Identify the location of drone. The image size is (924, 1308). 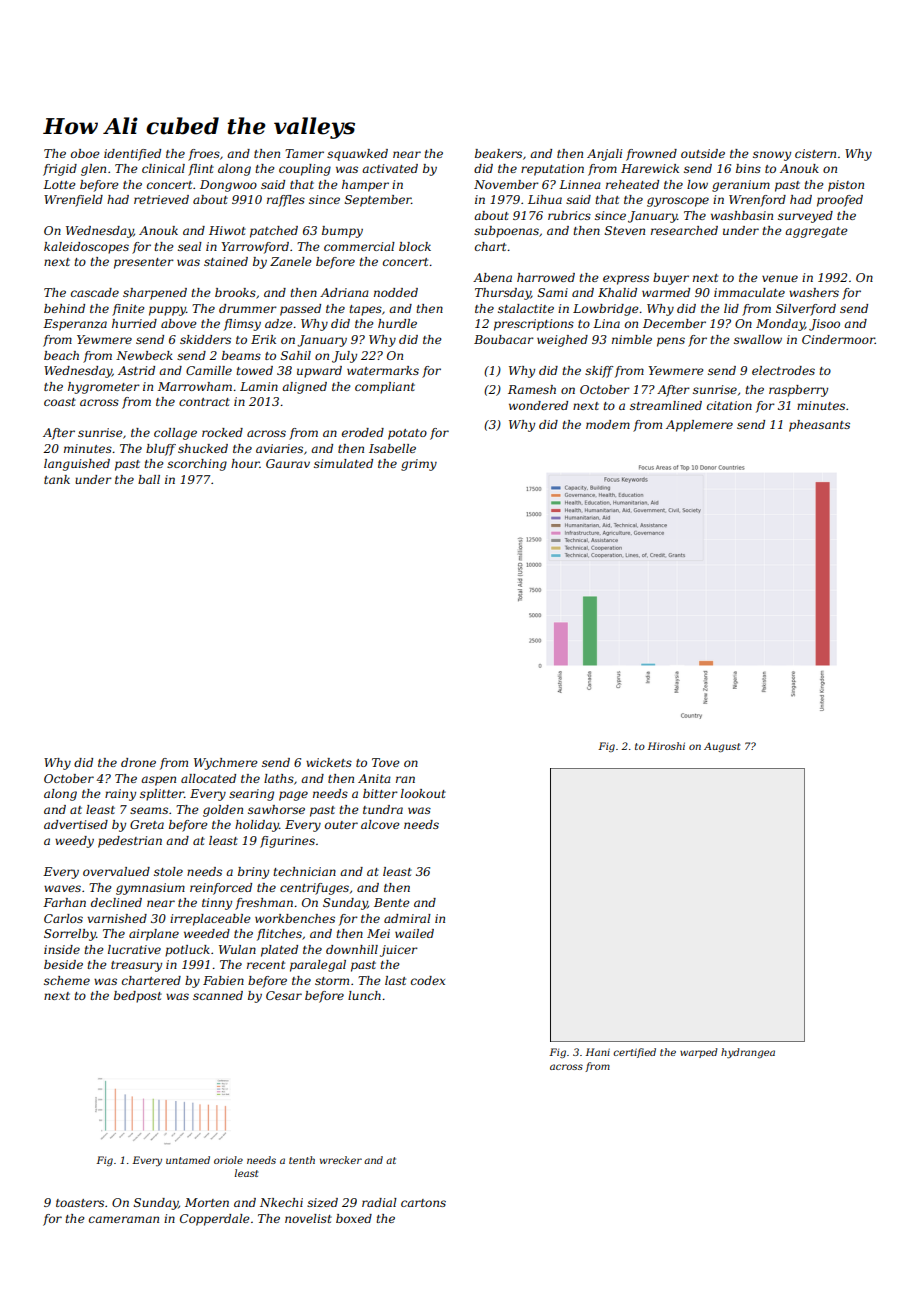
(138, 762).
